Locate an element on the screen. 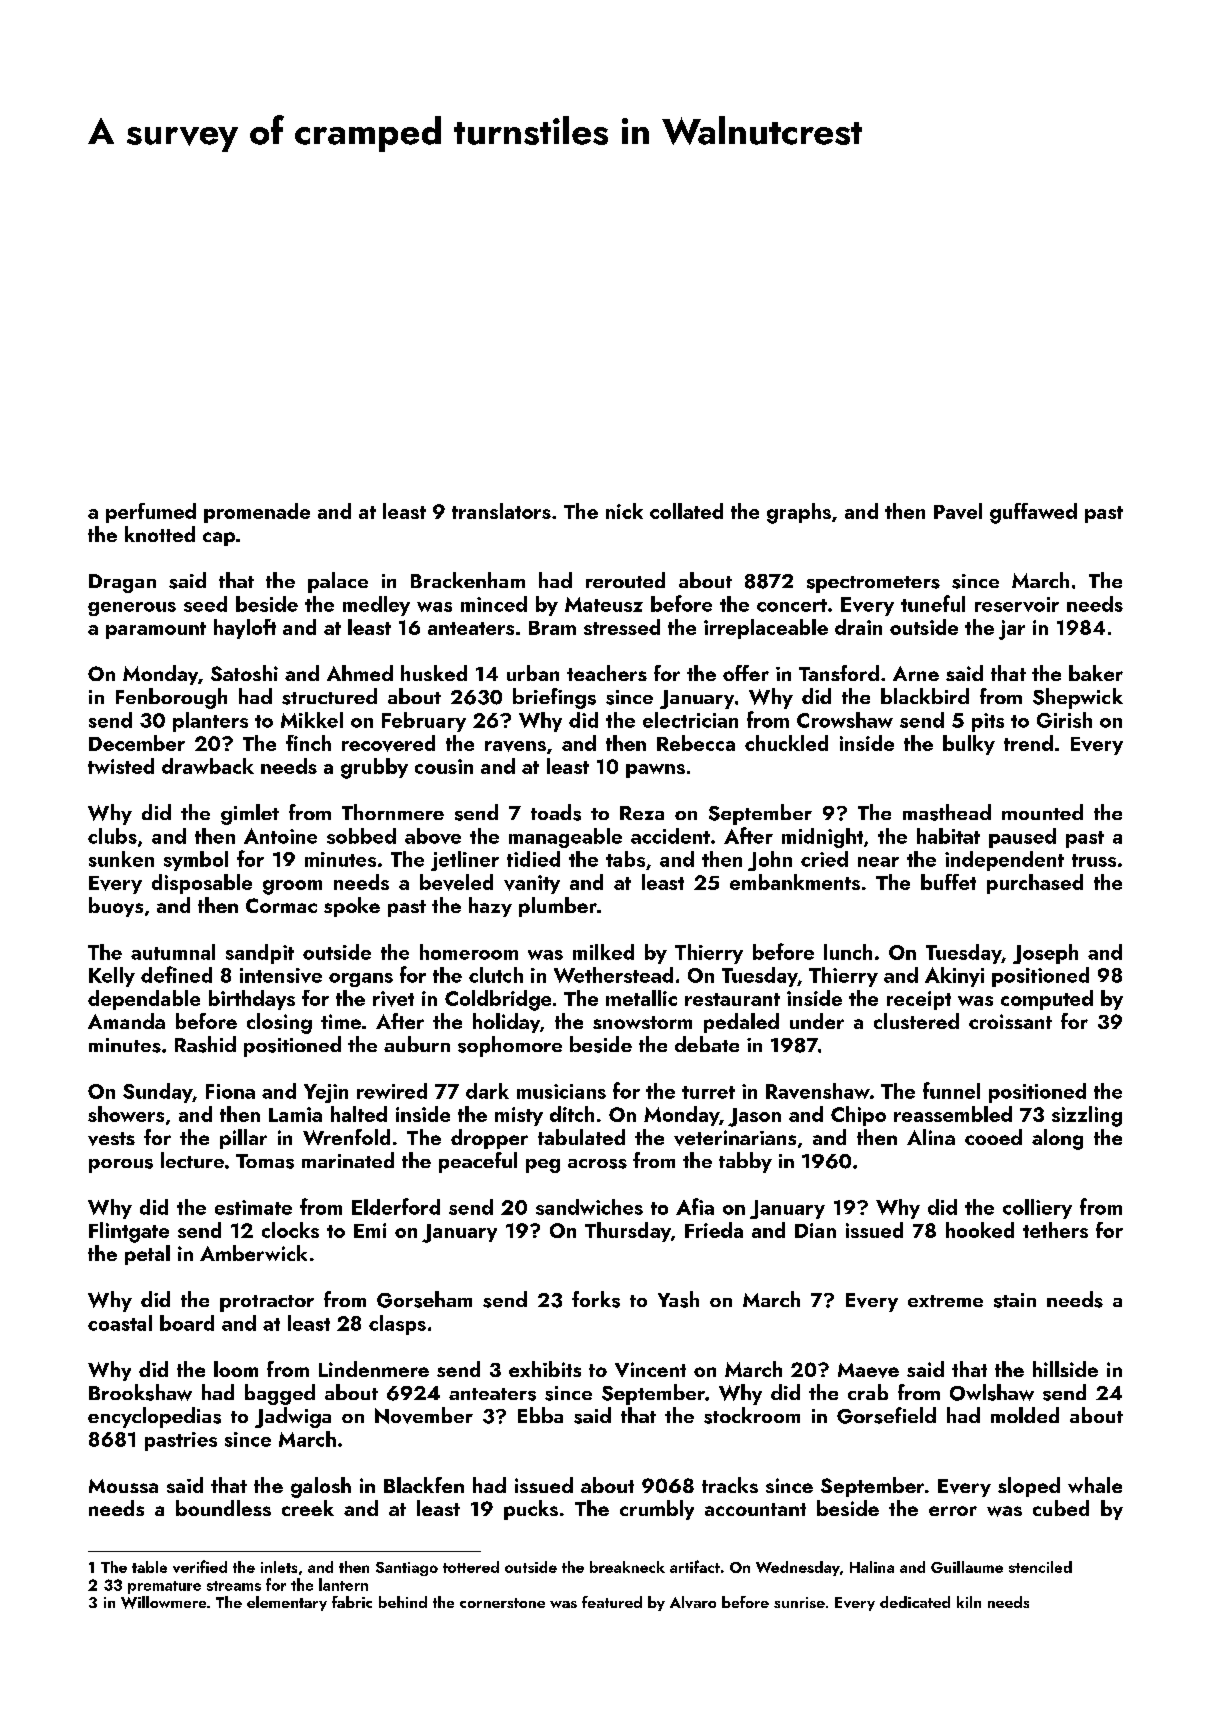 Image resolution: width=1211 pixels, height=1713 pixels. peaceful is located at coordinates (478, 1162).
